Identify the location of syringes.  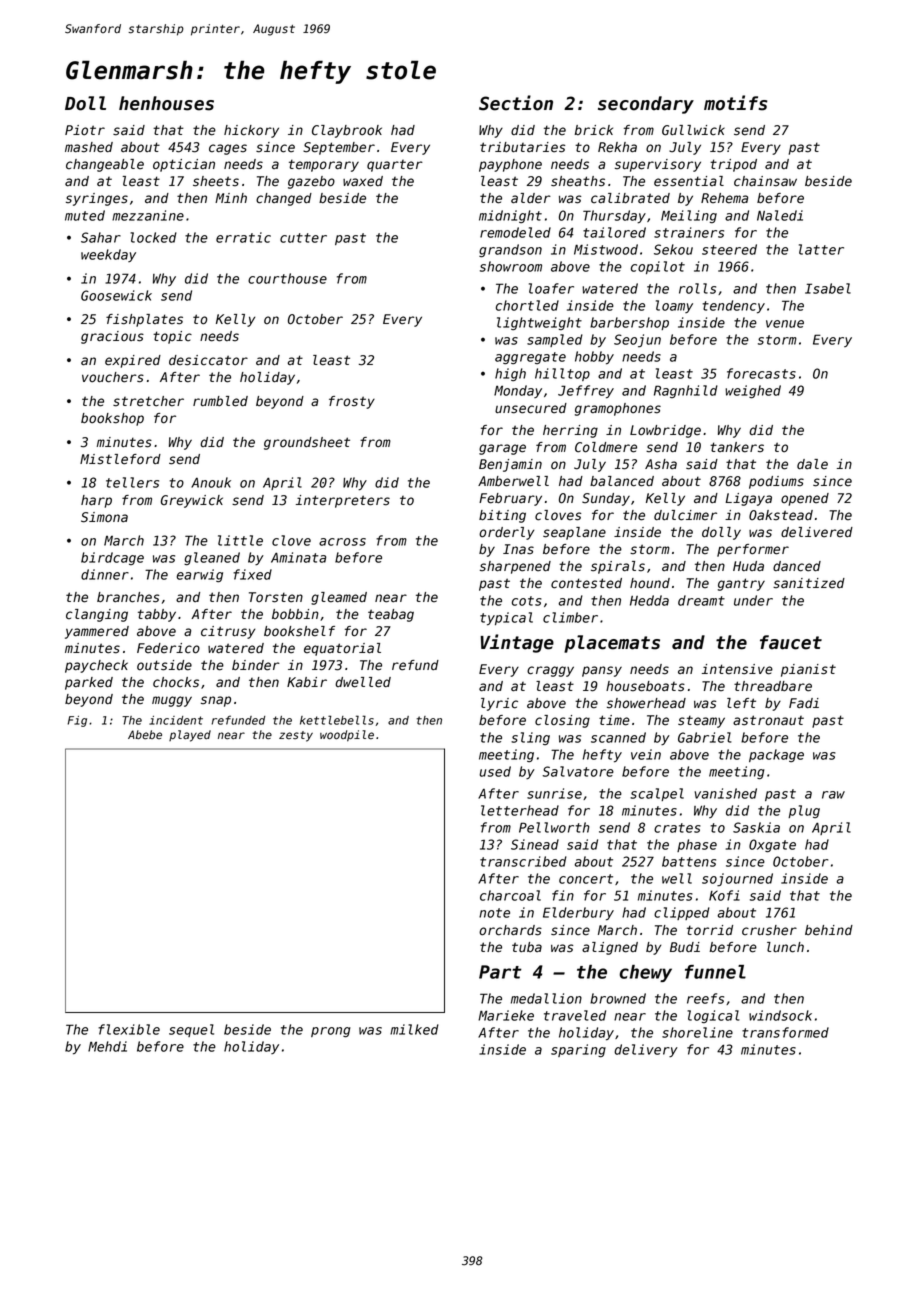
(97, 199).
